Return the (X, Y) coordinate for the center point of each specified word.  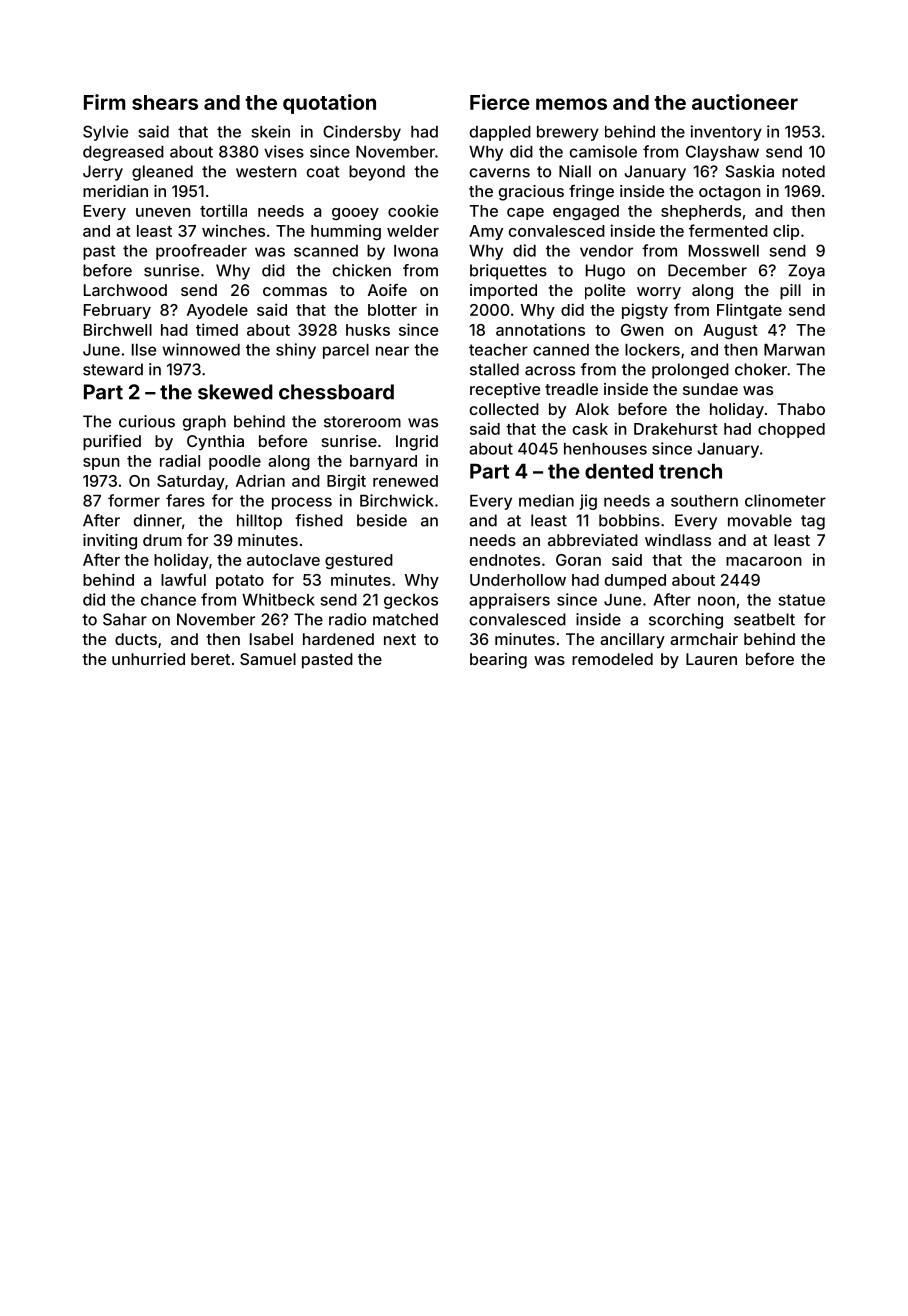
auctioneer (745, 102)
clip (786, 232)
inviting (110, 542)
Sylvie (105, 133)
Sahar (125, 619)
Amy (486, 232)
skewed (235, 392)
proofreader (201, 252)
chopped (791, 430)
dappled (500, 133)
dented (619, 471)
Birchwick (397, 500)
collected (504, 409)
